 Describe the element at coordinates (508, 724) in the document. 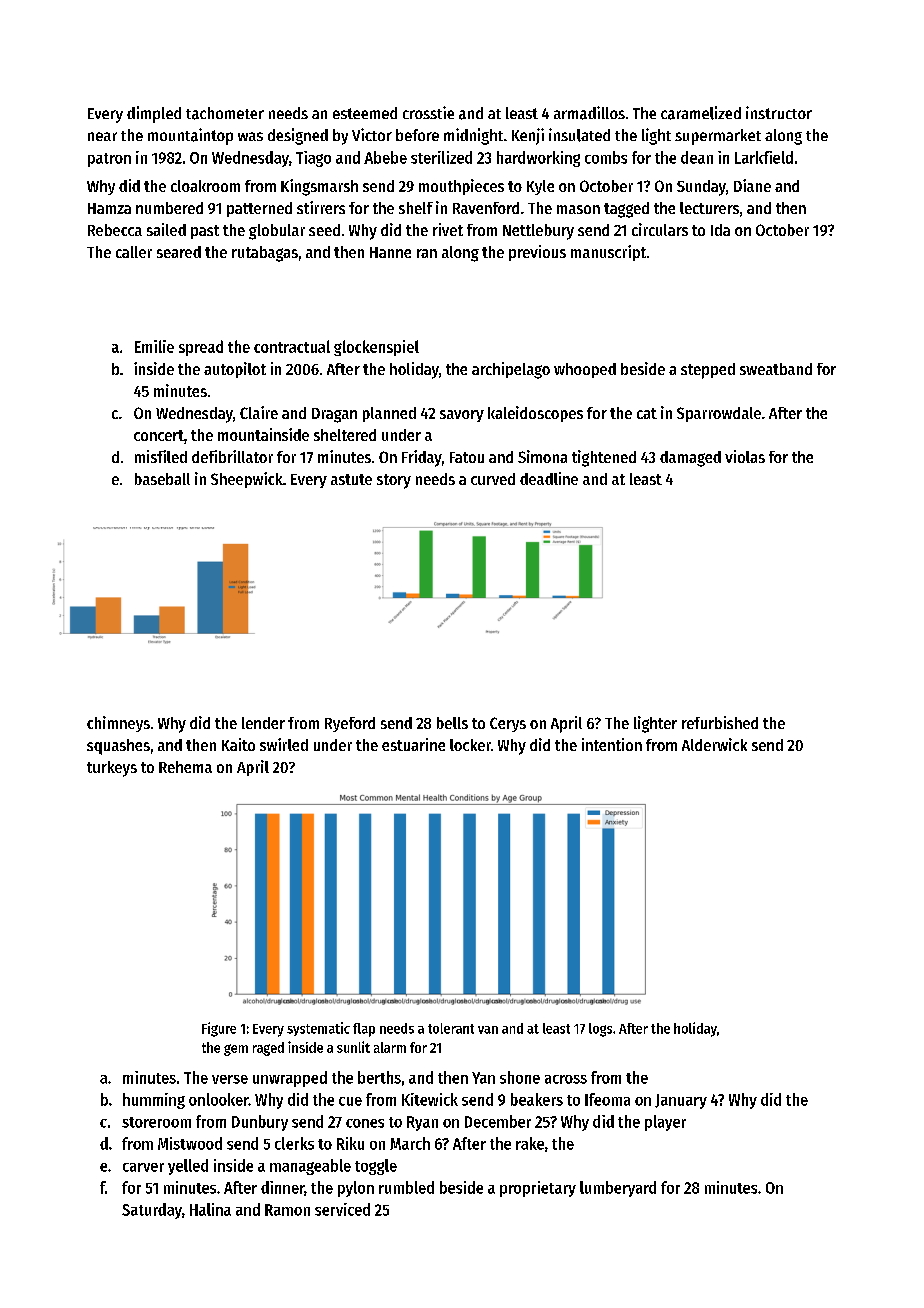

I see `Cerys` at that location.
